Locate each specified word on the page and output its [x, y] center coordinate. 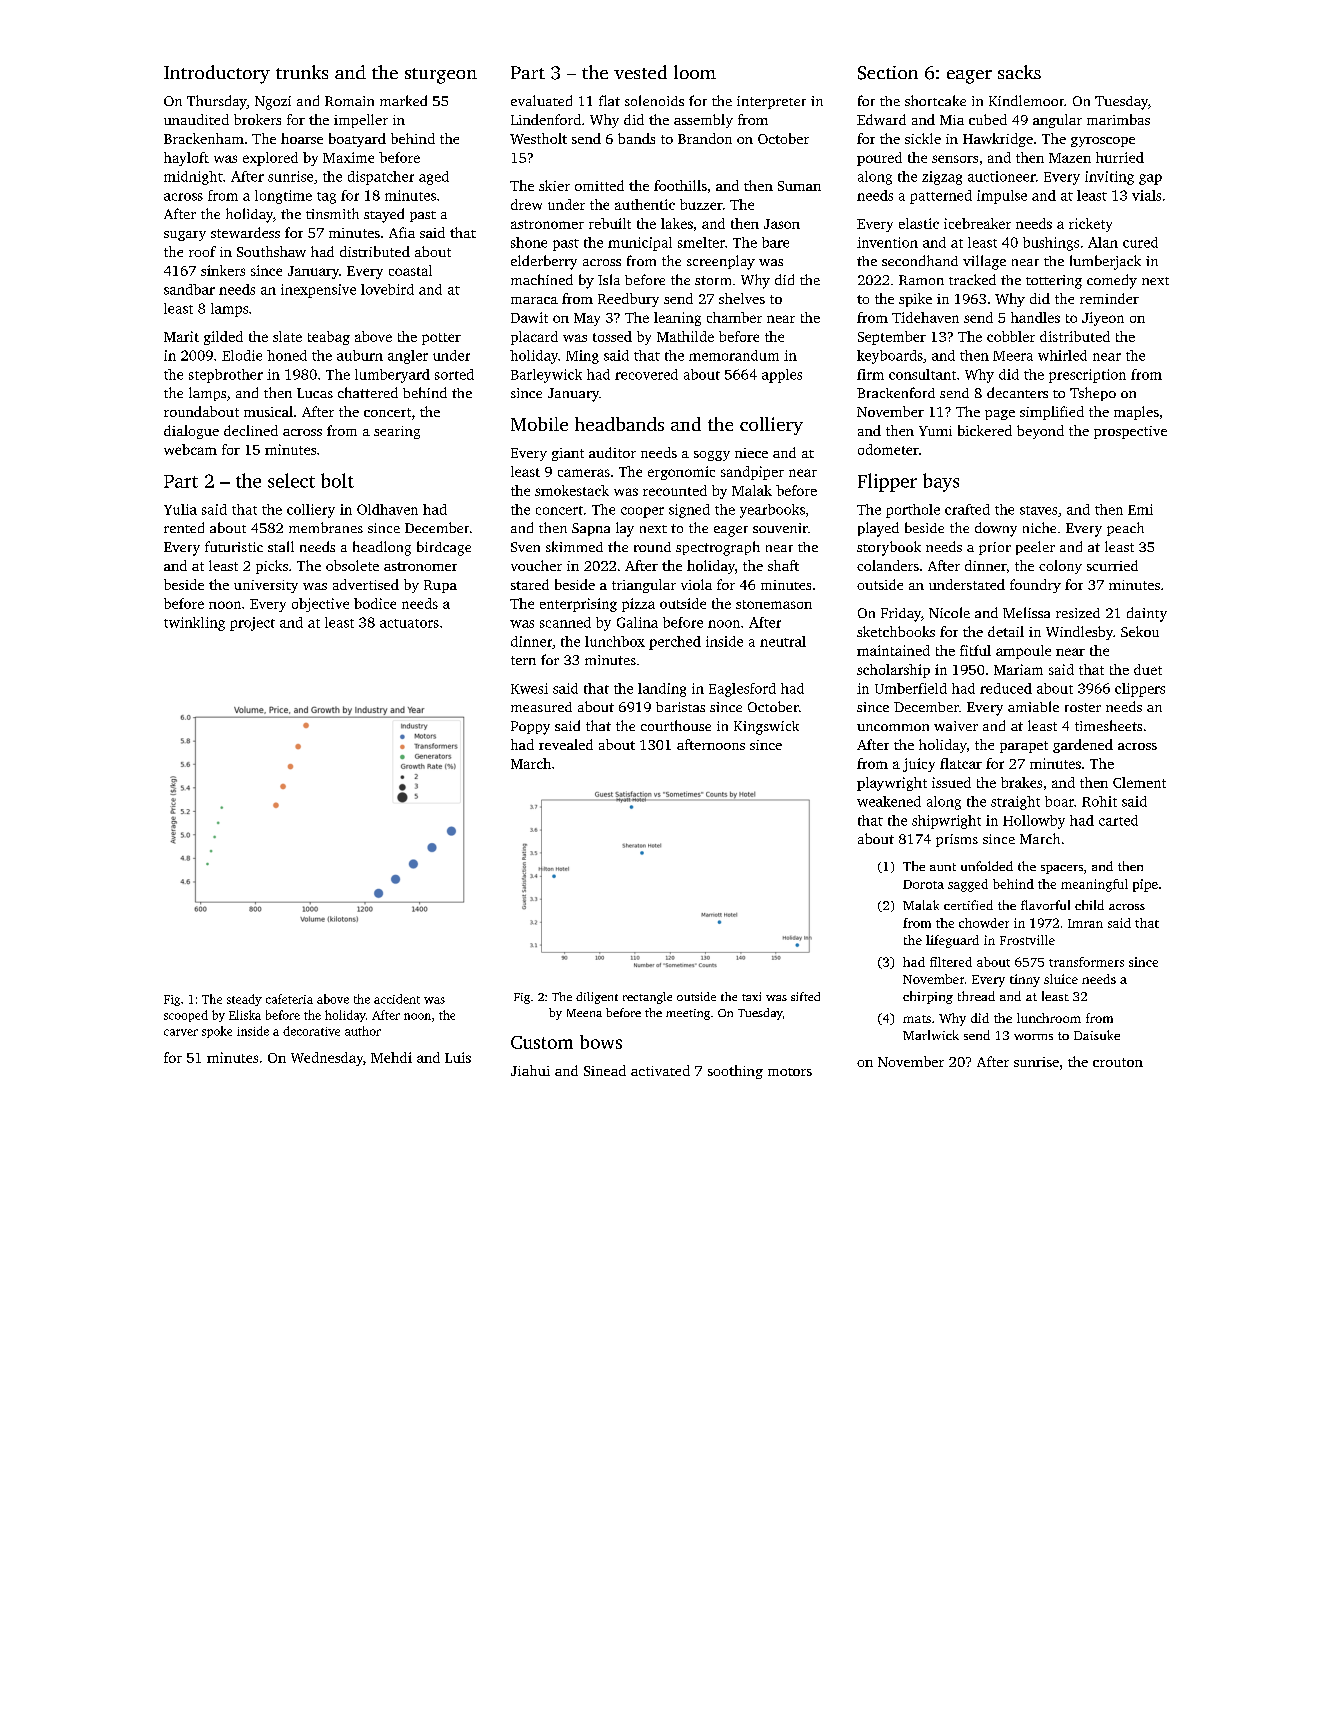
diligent [597, 998]
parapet [1024, 747]
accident [397, 999]
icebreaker [977, 223]
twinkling [194, 624]
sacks [1019, 72]
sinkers [223, 270]
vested [640, 72]
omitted [599, 185]
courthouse [676, 725]
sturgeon [441, 76]
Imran [1085, 923]
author [363, 1031]
